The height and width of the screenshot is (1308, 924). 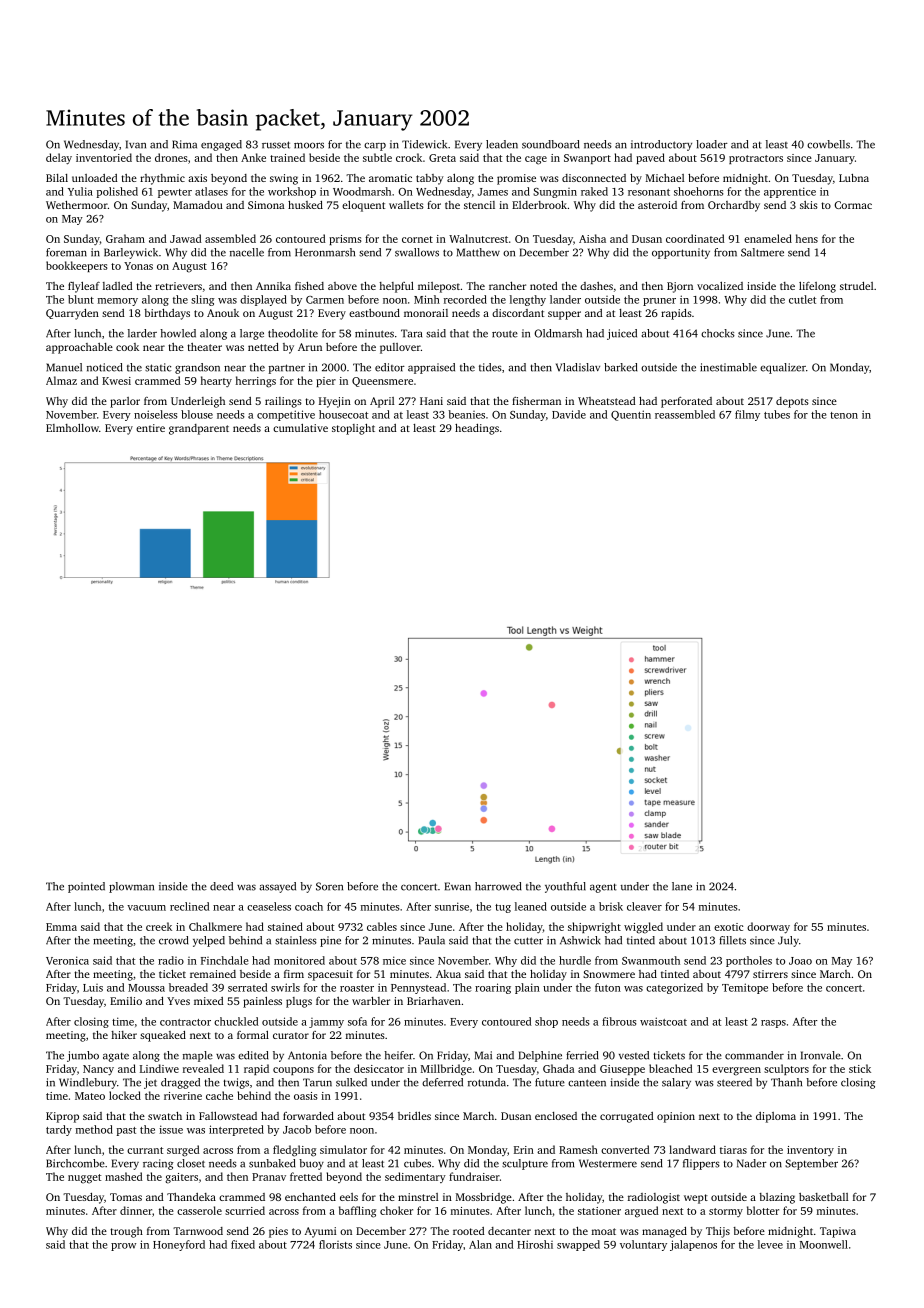 I want to click on chuckled, so click(x=236, y=1021).
